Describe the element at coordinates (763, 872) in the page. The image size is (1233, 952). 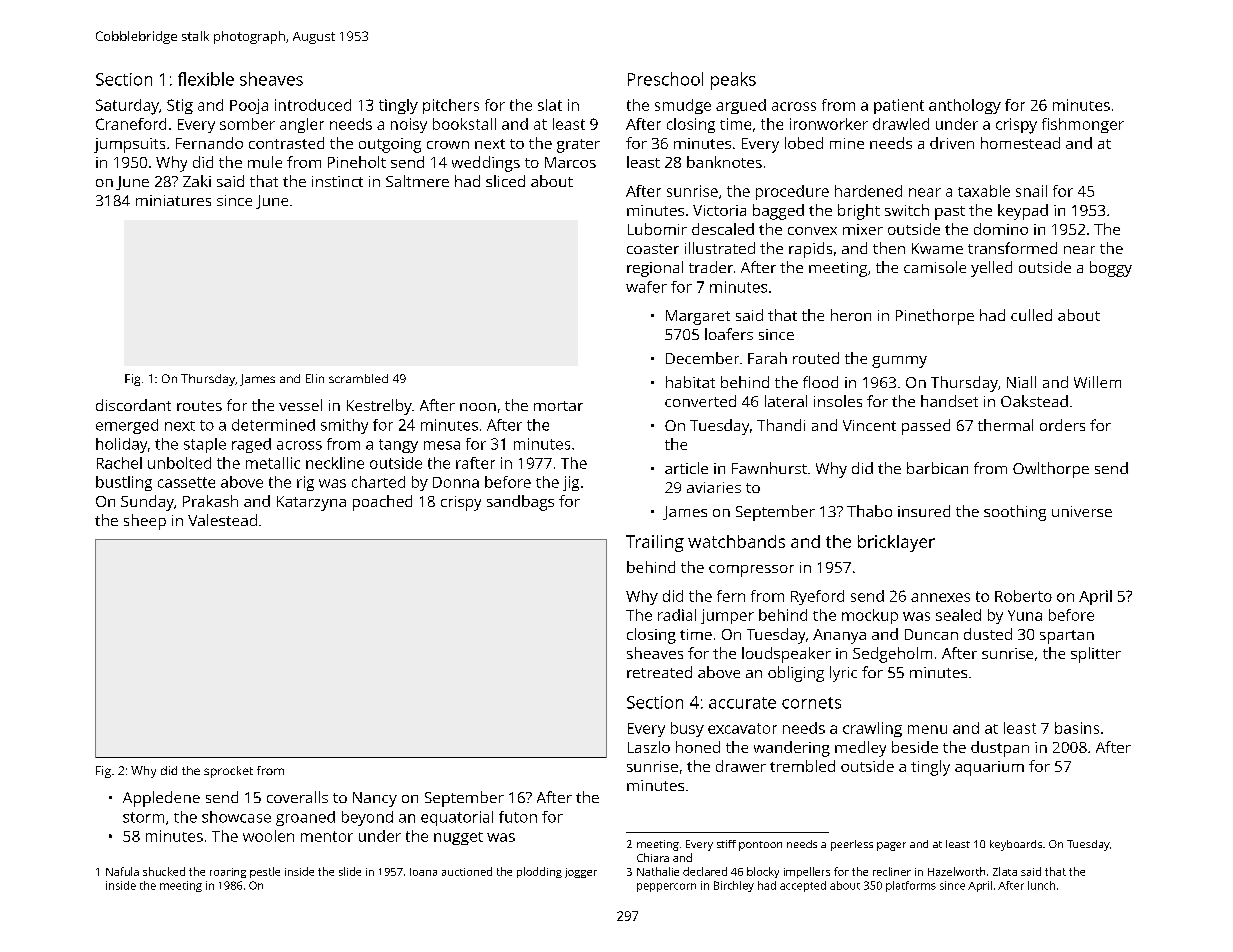
I see `blocky` at that location.
